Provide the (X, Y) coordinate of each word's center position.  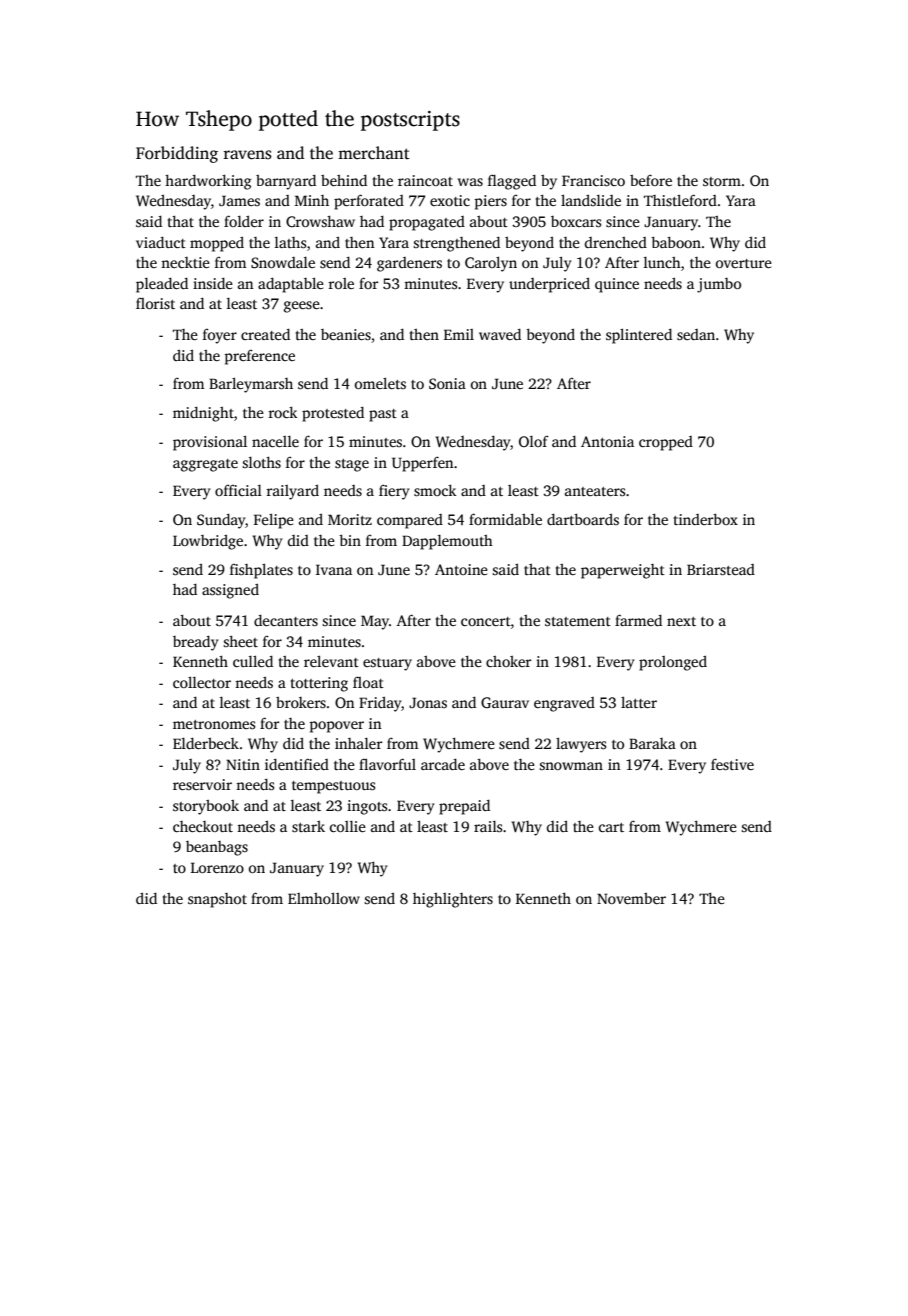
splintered (639, 336)
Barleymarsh (251, 385)
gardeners (409, 264)
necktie (185, 262)
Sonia (447, 383)
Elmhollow (324, 898)
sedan (696, 334)
